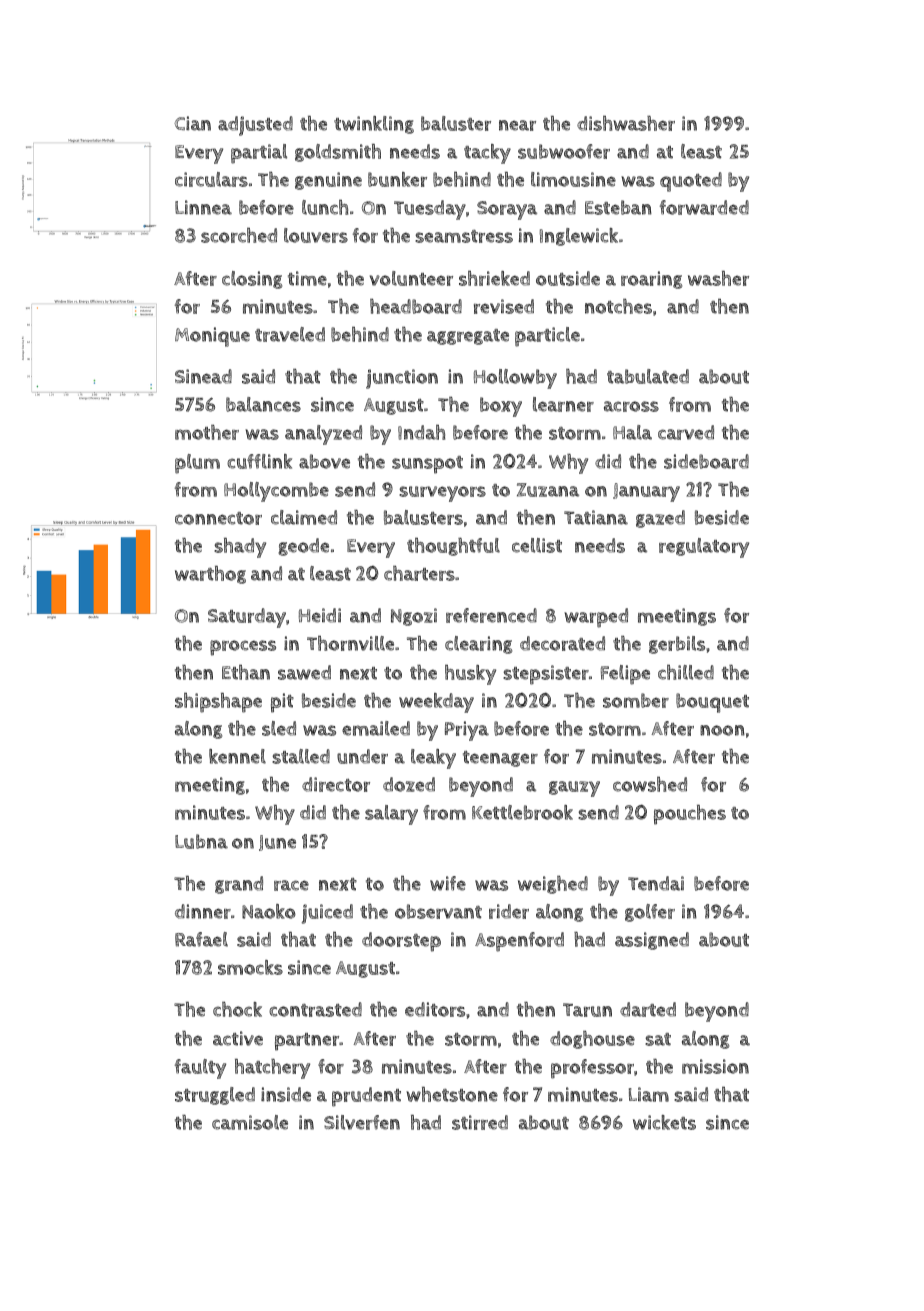 The image size is (924, 1311). Describe the element at coordinates (301, 756) in the screenshot. I see `stalled` at that location.
